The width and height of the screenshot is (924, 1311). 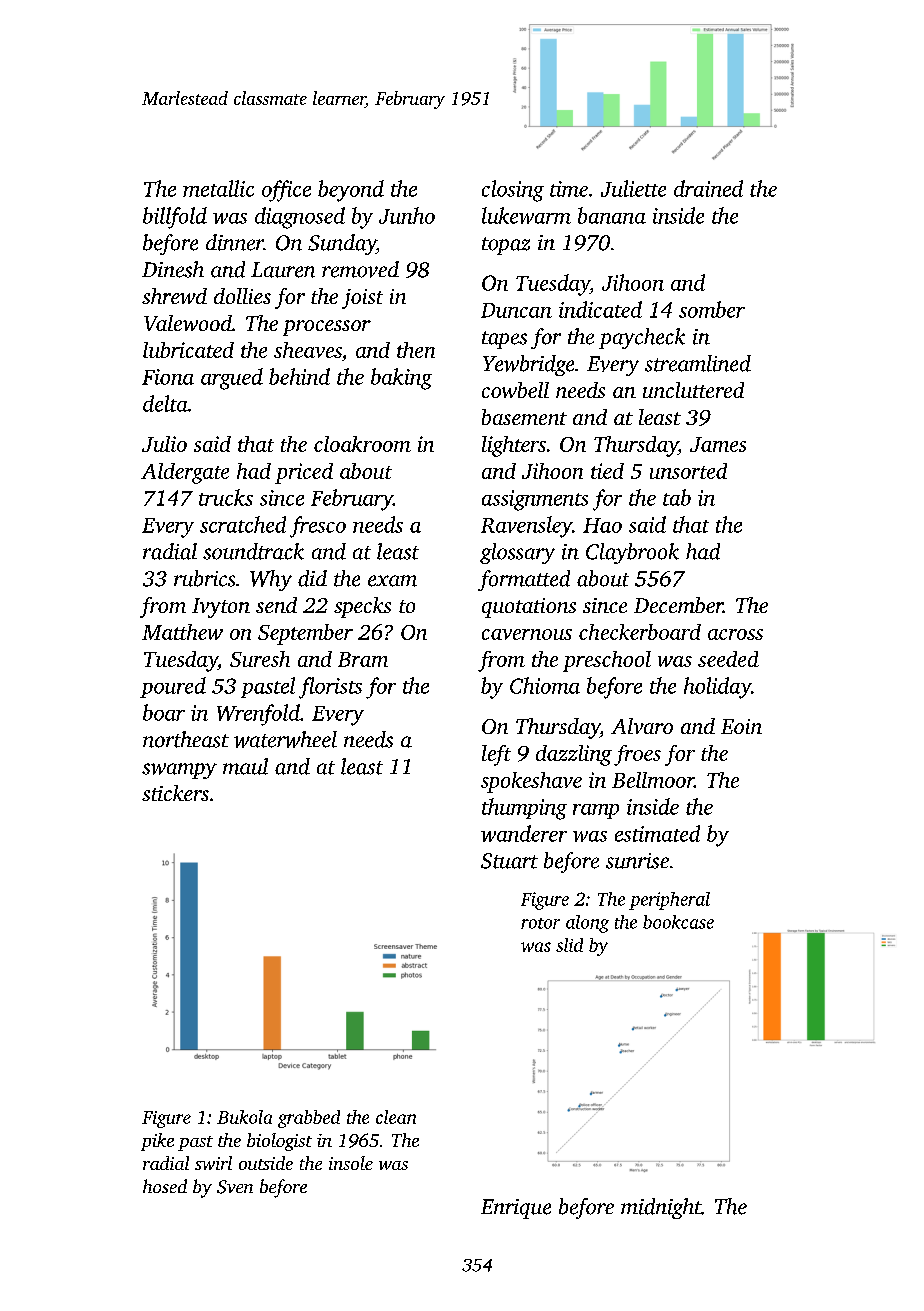 I want to click on waterwheel, so click(x=285, y=739).
